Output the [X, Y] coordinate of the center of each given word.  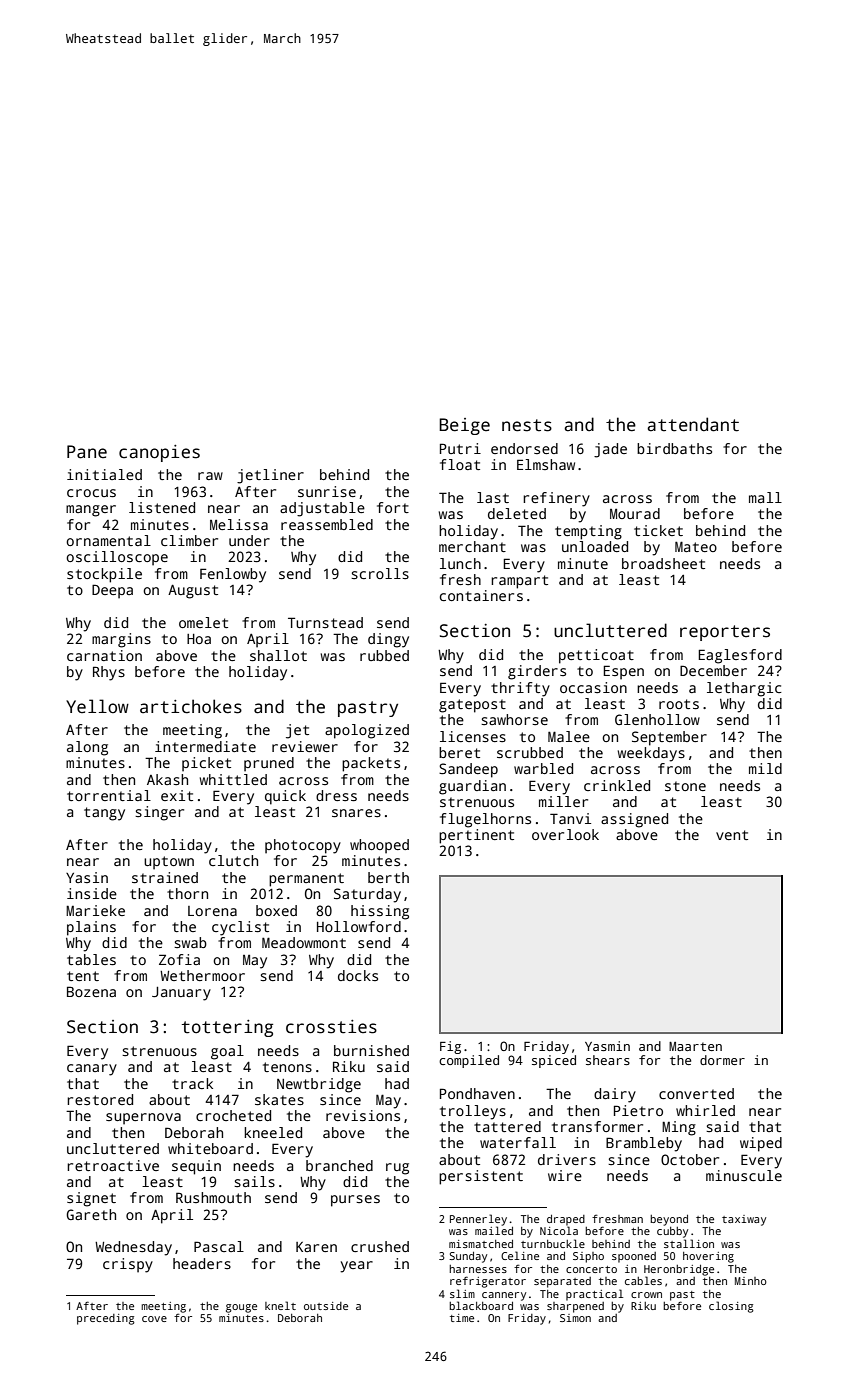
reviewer [305, 746]
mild [765, 768]
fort [393, 507]
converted [696, 1093]
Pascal [219, 1246]
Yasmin [607, 1046]
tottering [227, 1028]
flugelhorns [485, 820]
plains [91, 928]
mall [765, 497]
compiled [469, 1061]
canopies [159, 453]
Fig [450, 1047]
